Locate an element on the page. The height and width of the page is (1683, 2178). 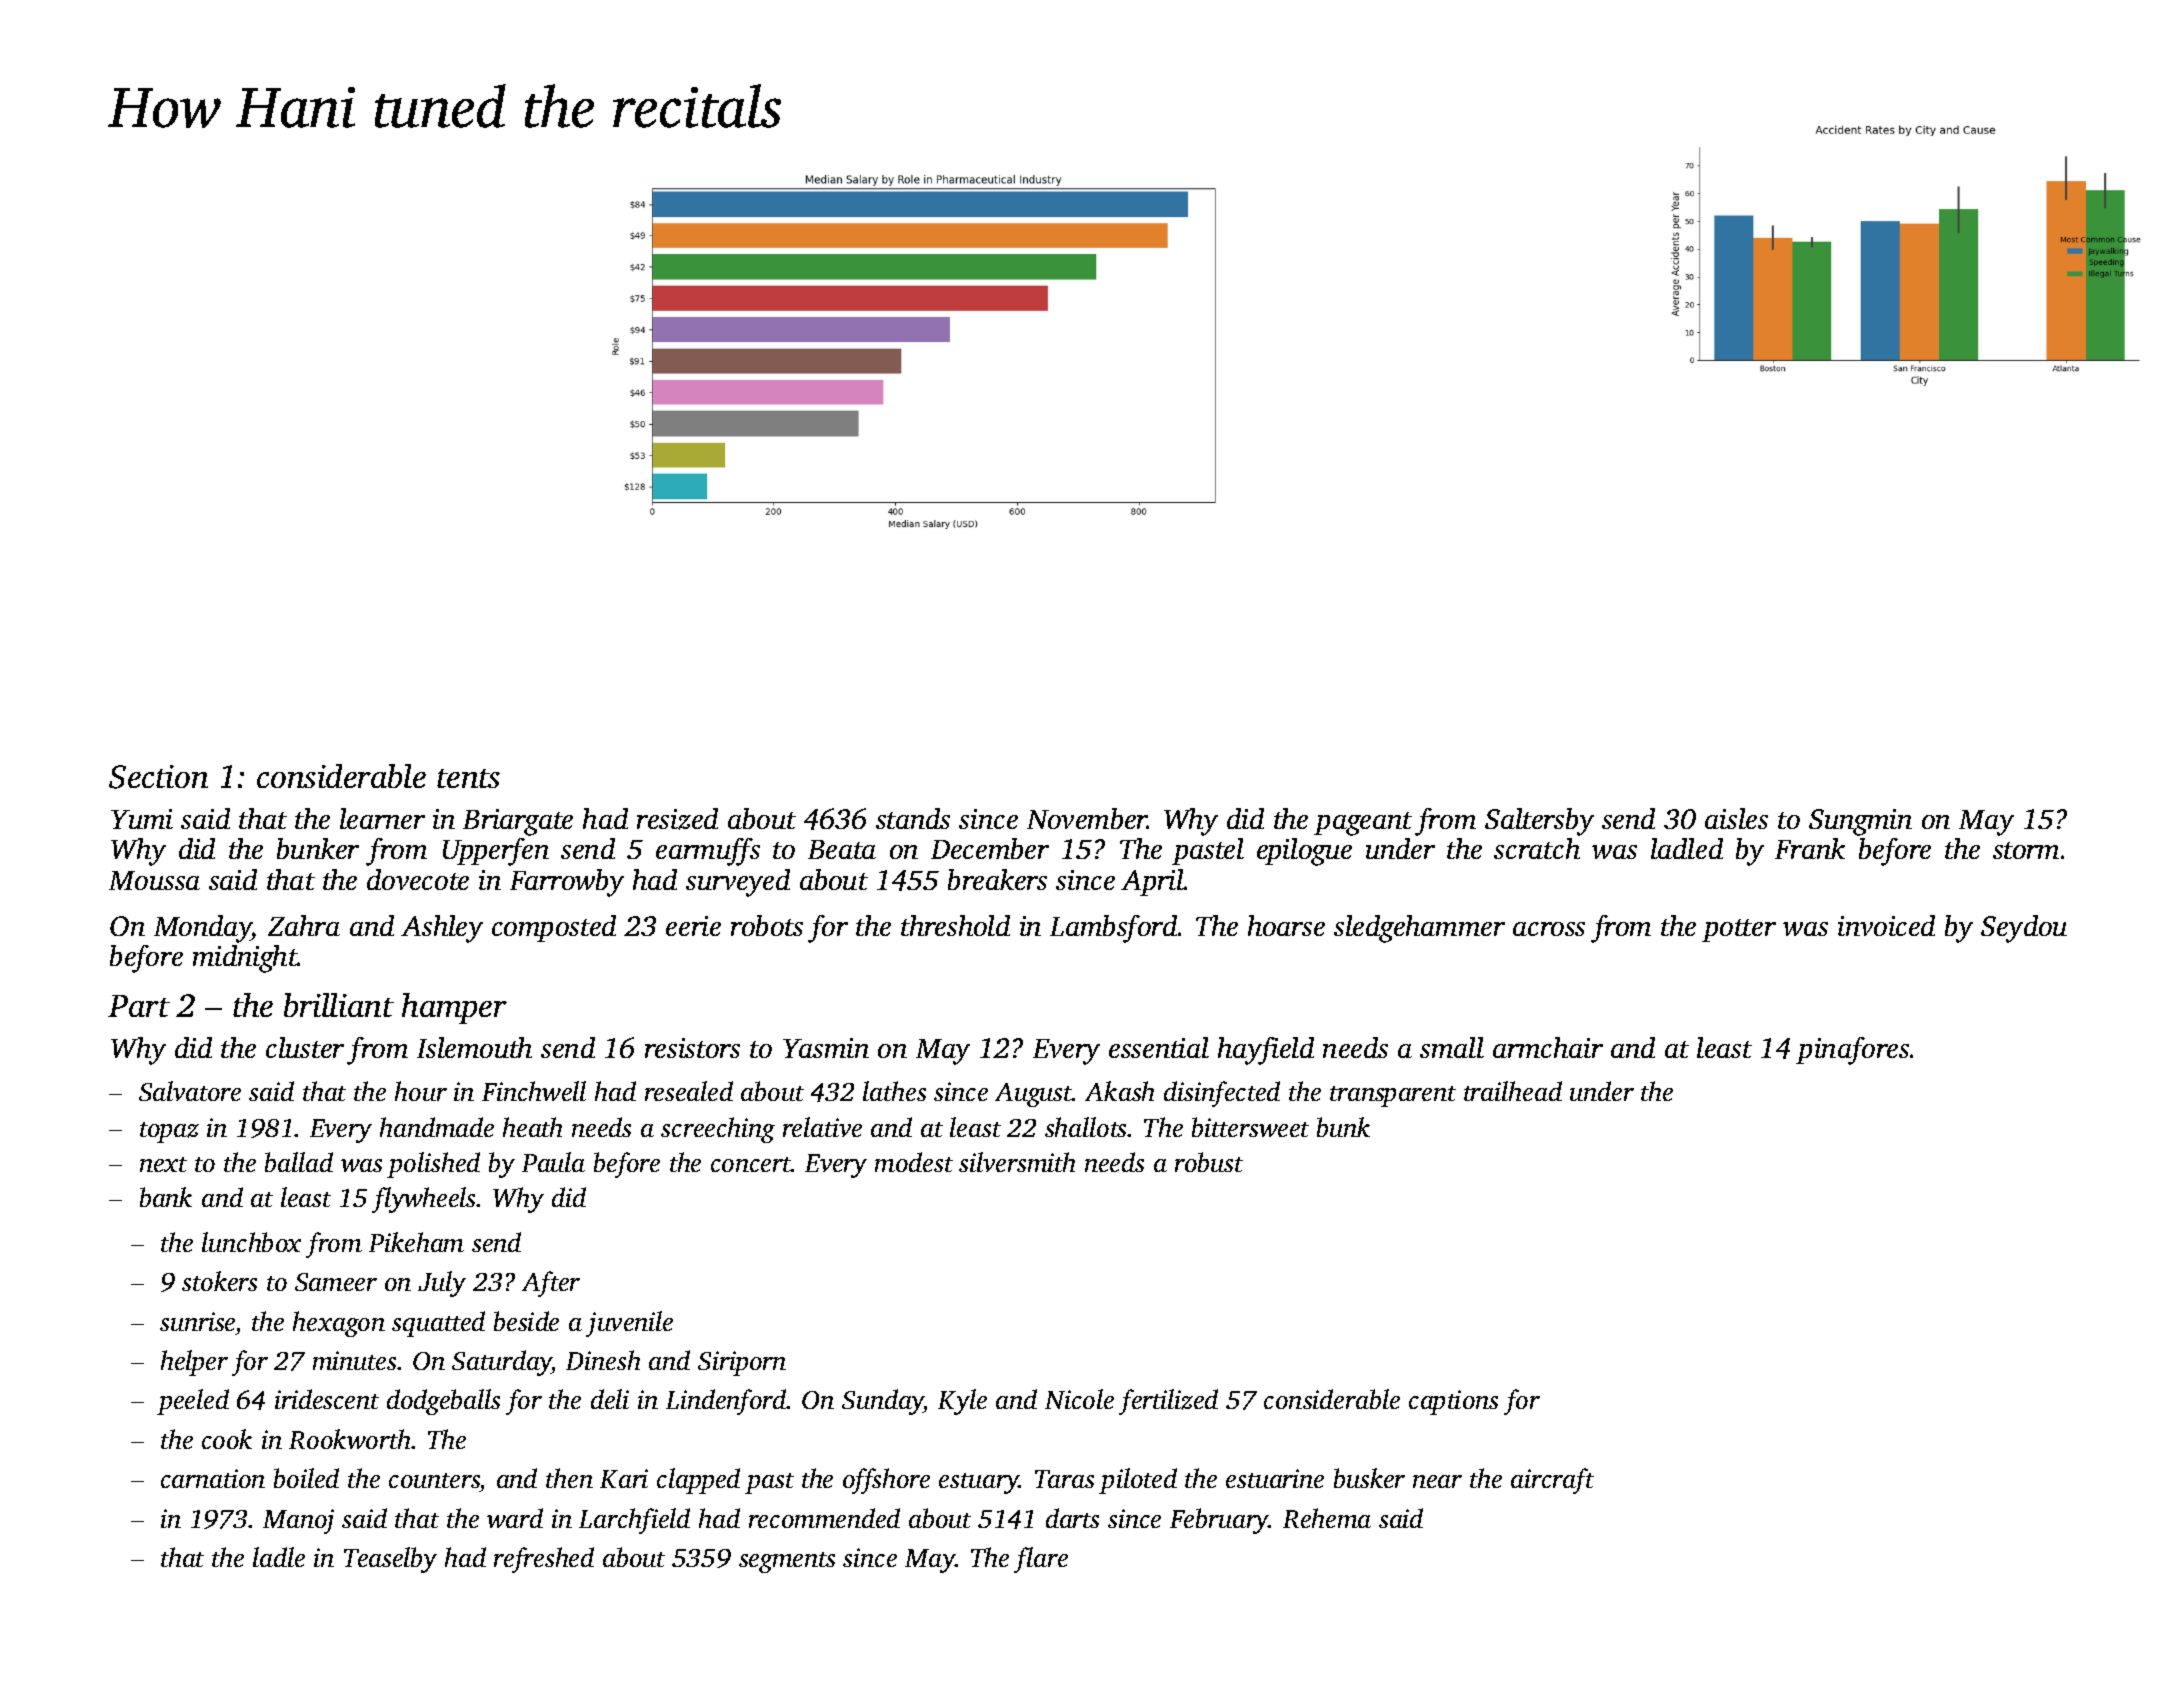
breakers is located at coordinates (997, 879).
